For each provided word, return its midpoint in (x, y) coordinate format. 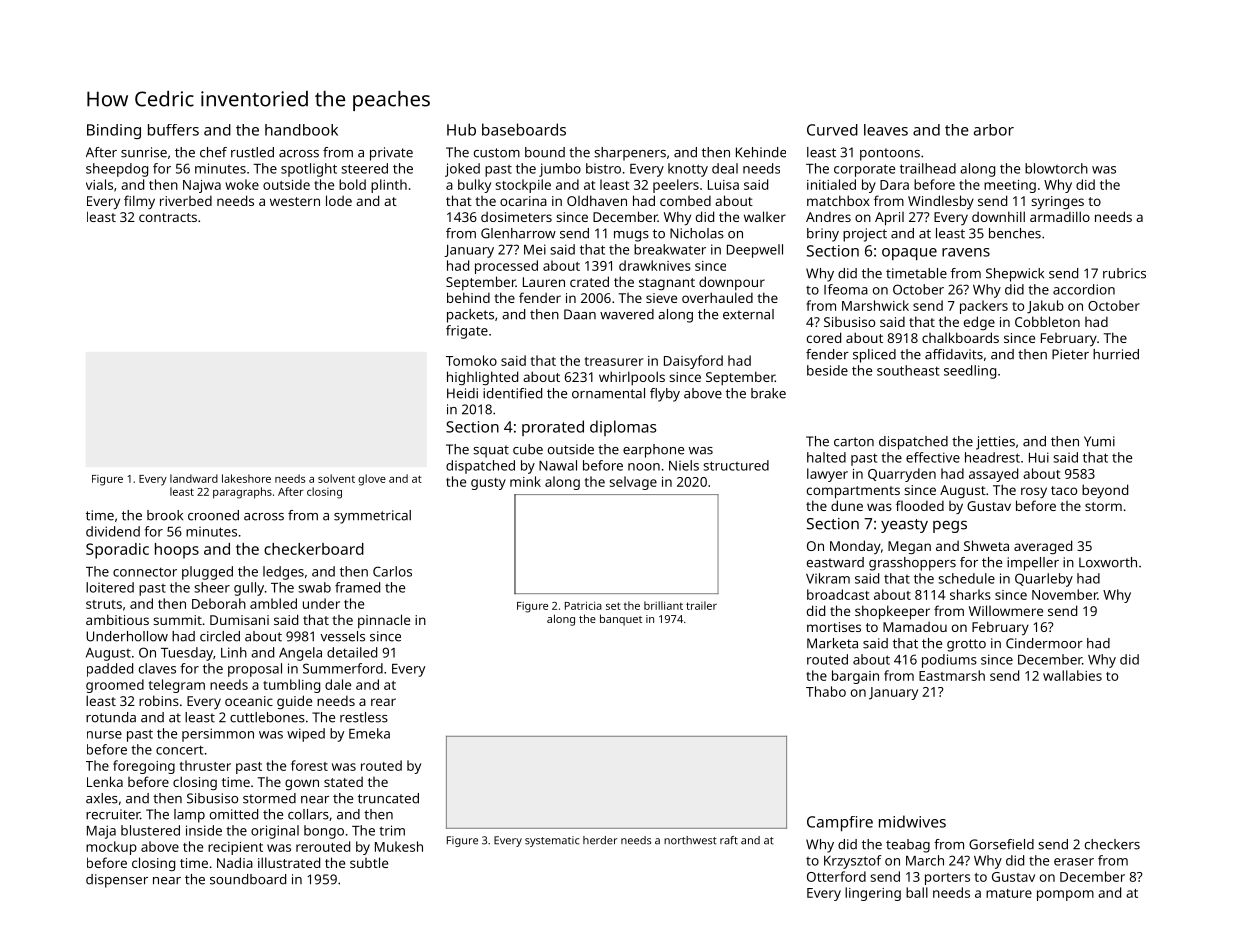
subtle (369, 862)
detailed (352, 652)
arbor (994, 130)
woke (242, 184)
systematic (552, 841)
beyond (1105, 491)
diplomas (623, 428)
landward (194, 478)
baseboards (524, 129)
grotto (966, 645)
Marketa (832, 643)
